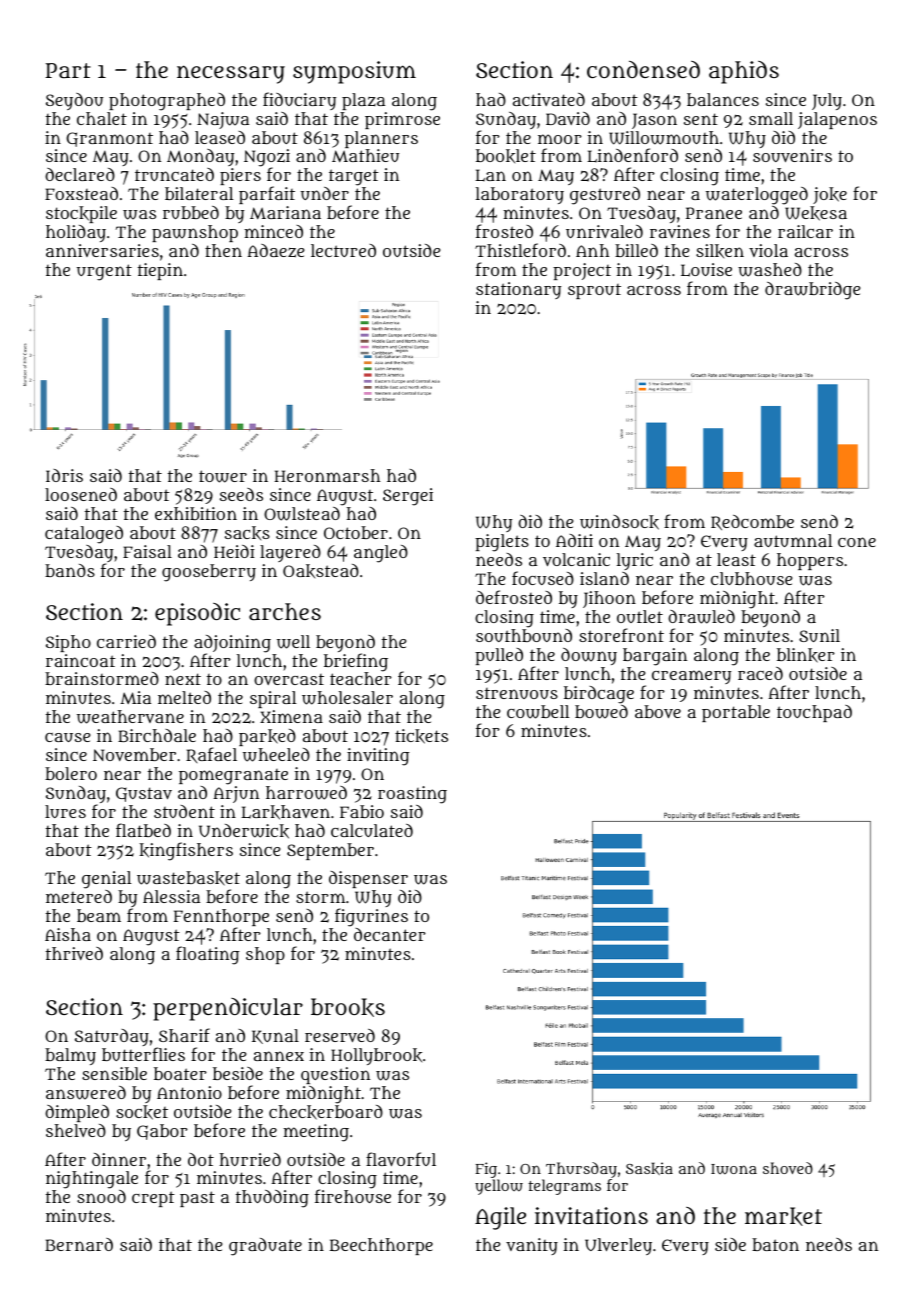 Image resolution: width=924 pixels, height=1308 pixels. What do you see at coordinates (157, 735) in the screenshot?
I see `Birchdale` at bounding box center [157, 735].
